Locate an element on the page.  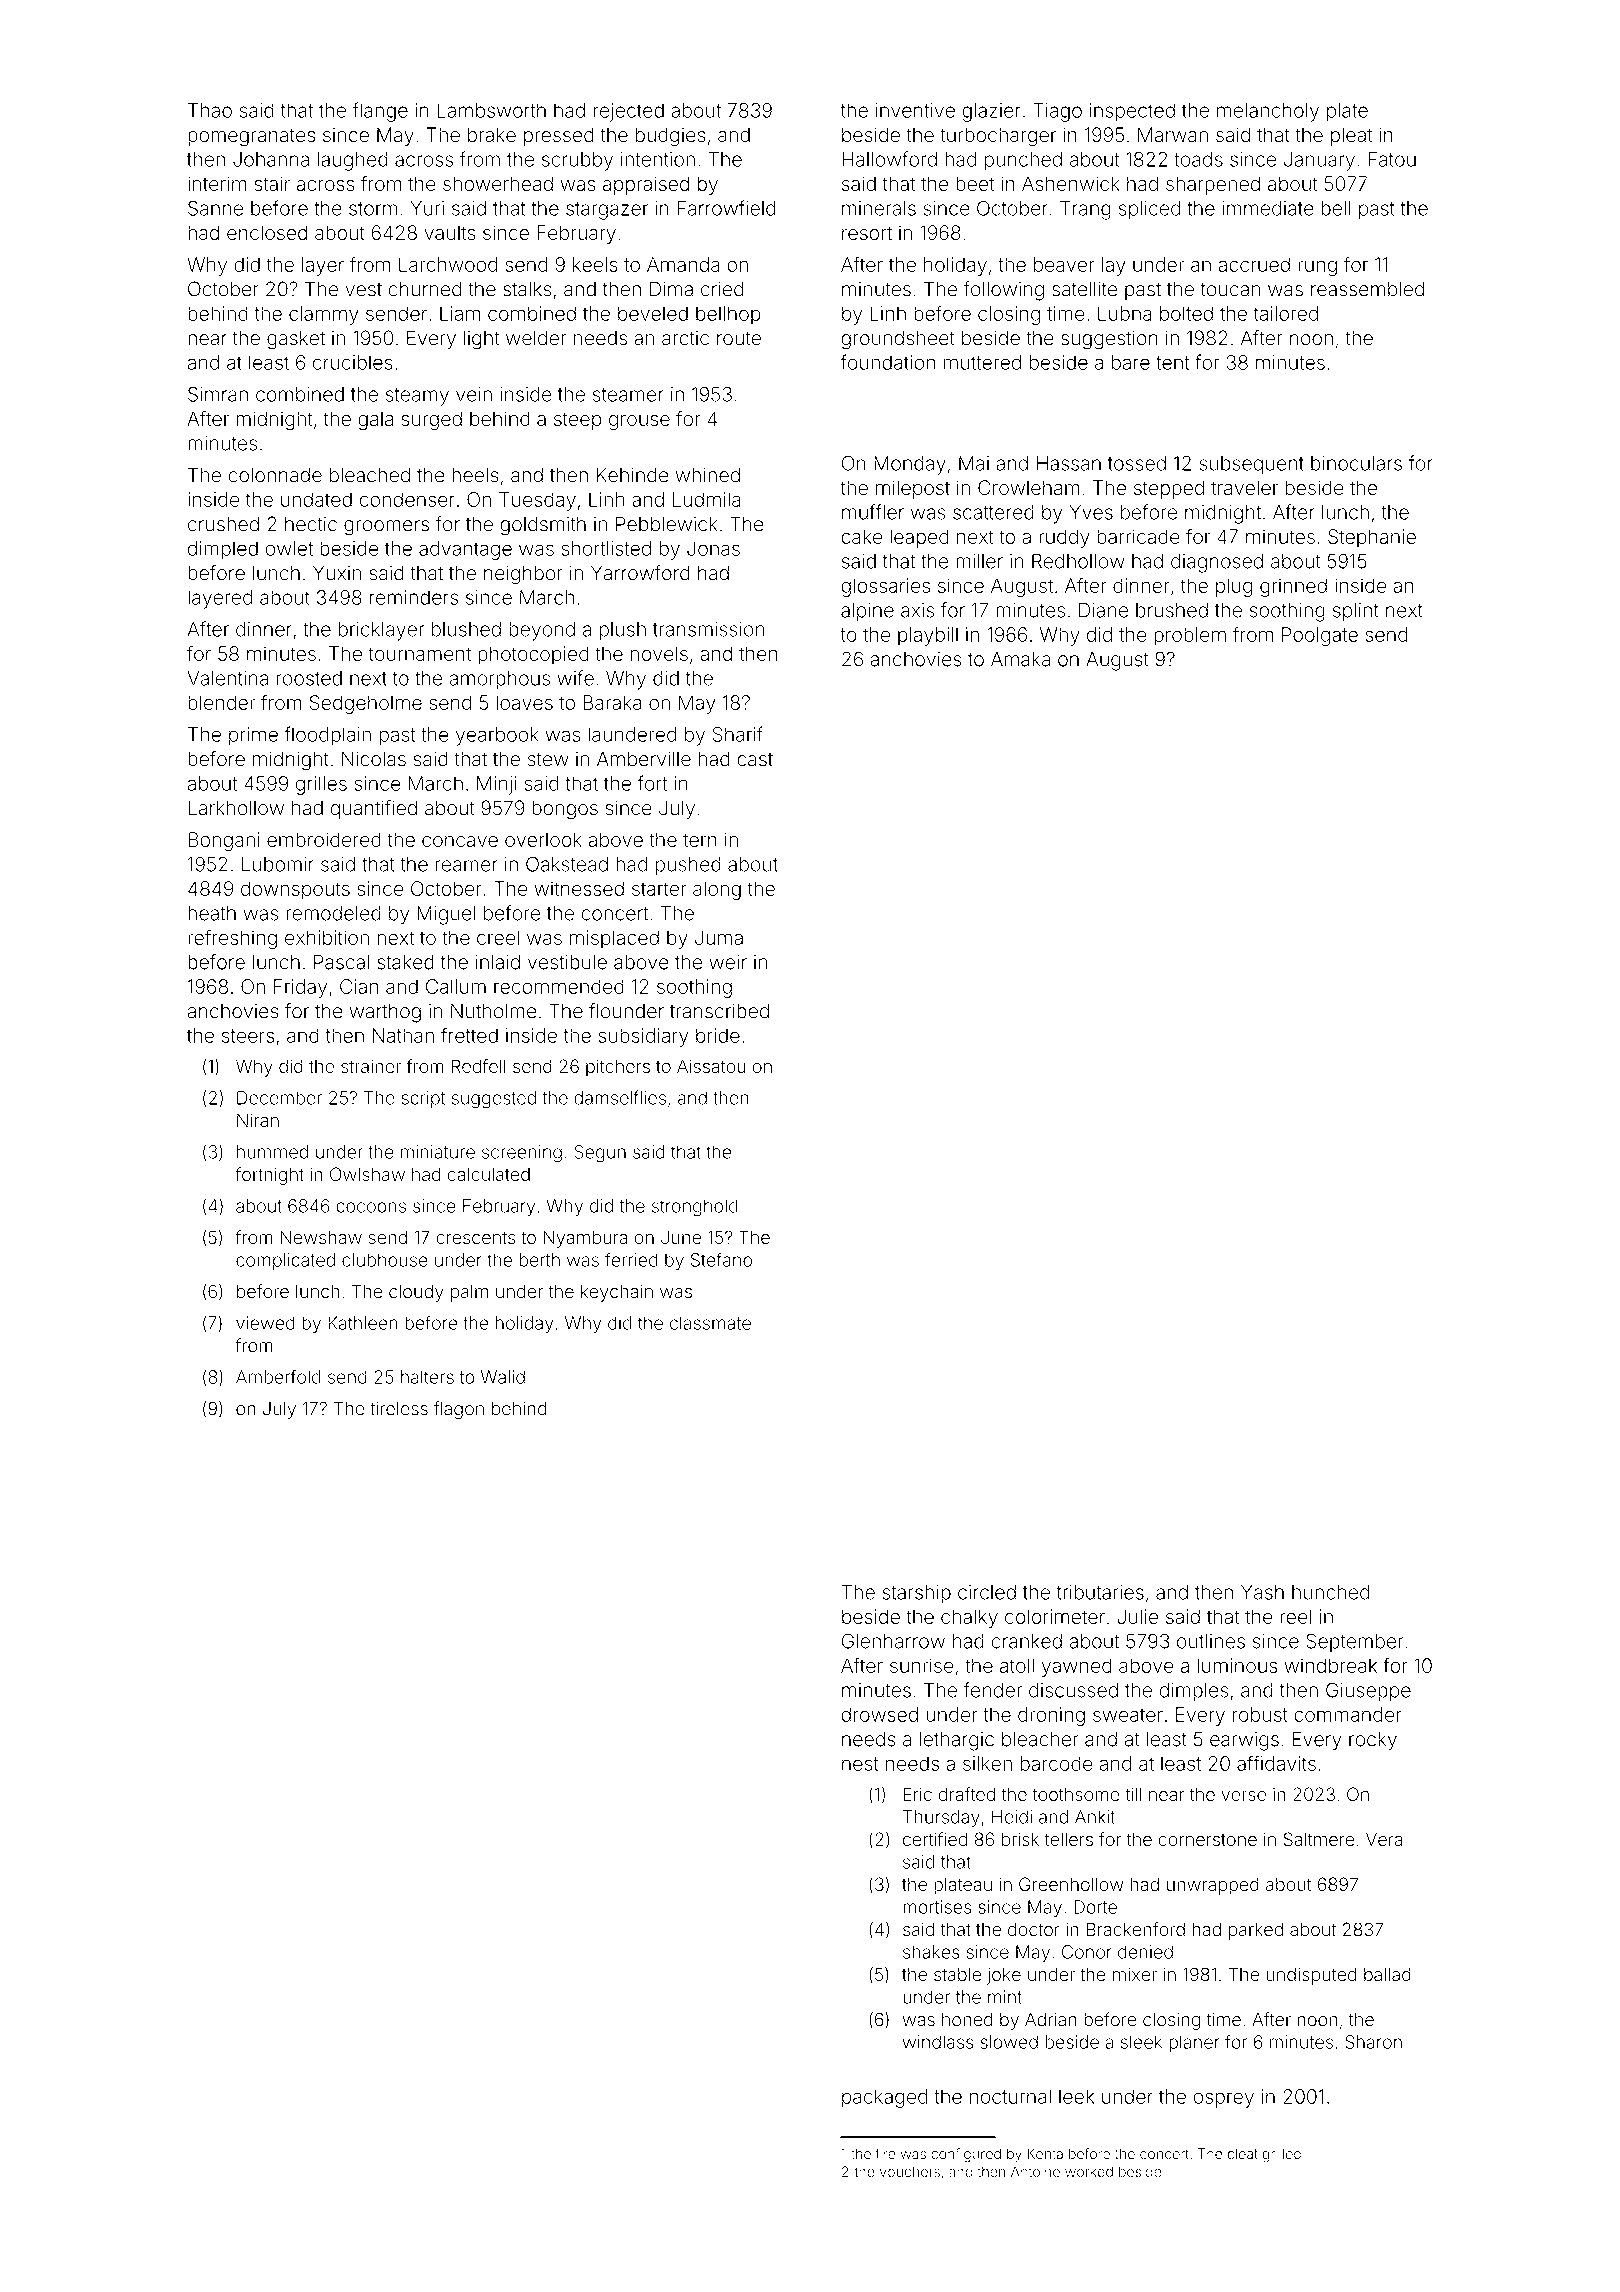
unwrapped is located at coordinates (1213, 1886).
